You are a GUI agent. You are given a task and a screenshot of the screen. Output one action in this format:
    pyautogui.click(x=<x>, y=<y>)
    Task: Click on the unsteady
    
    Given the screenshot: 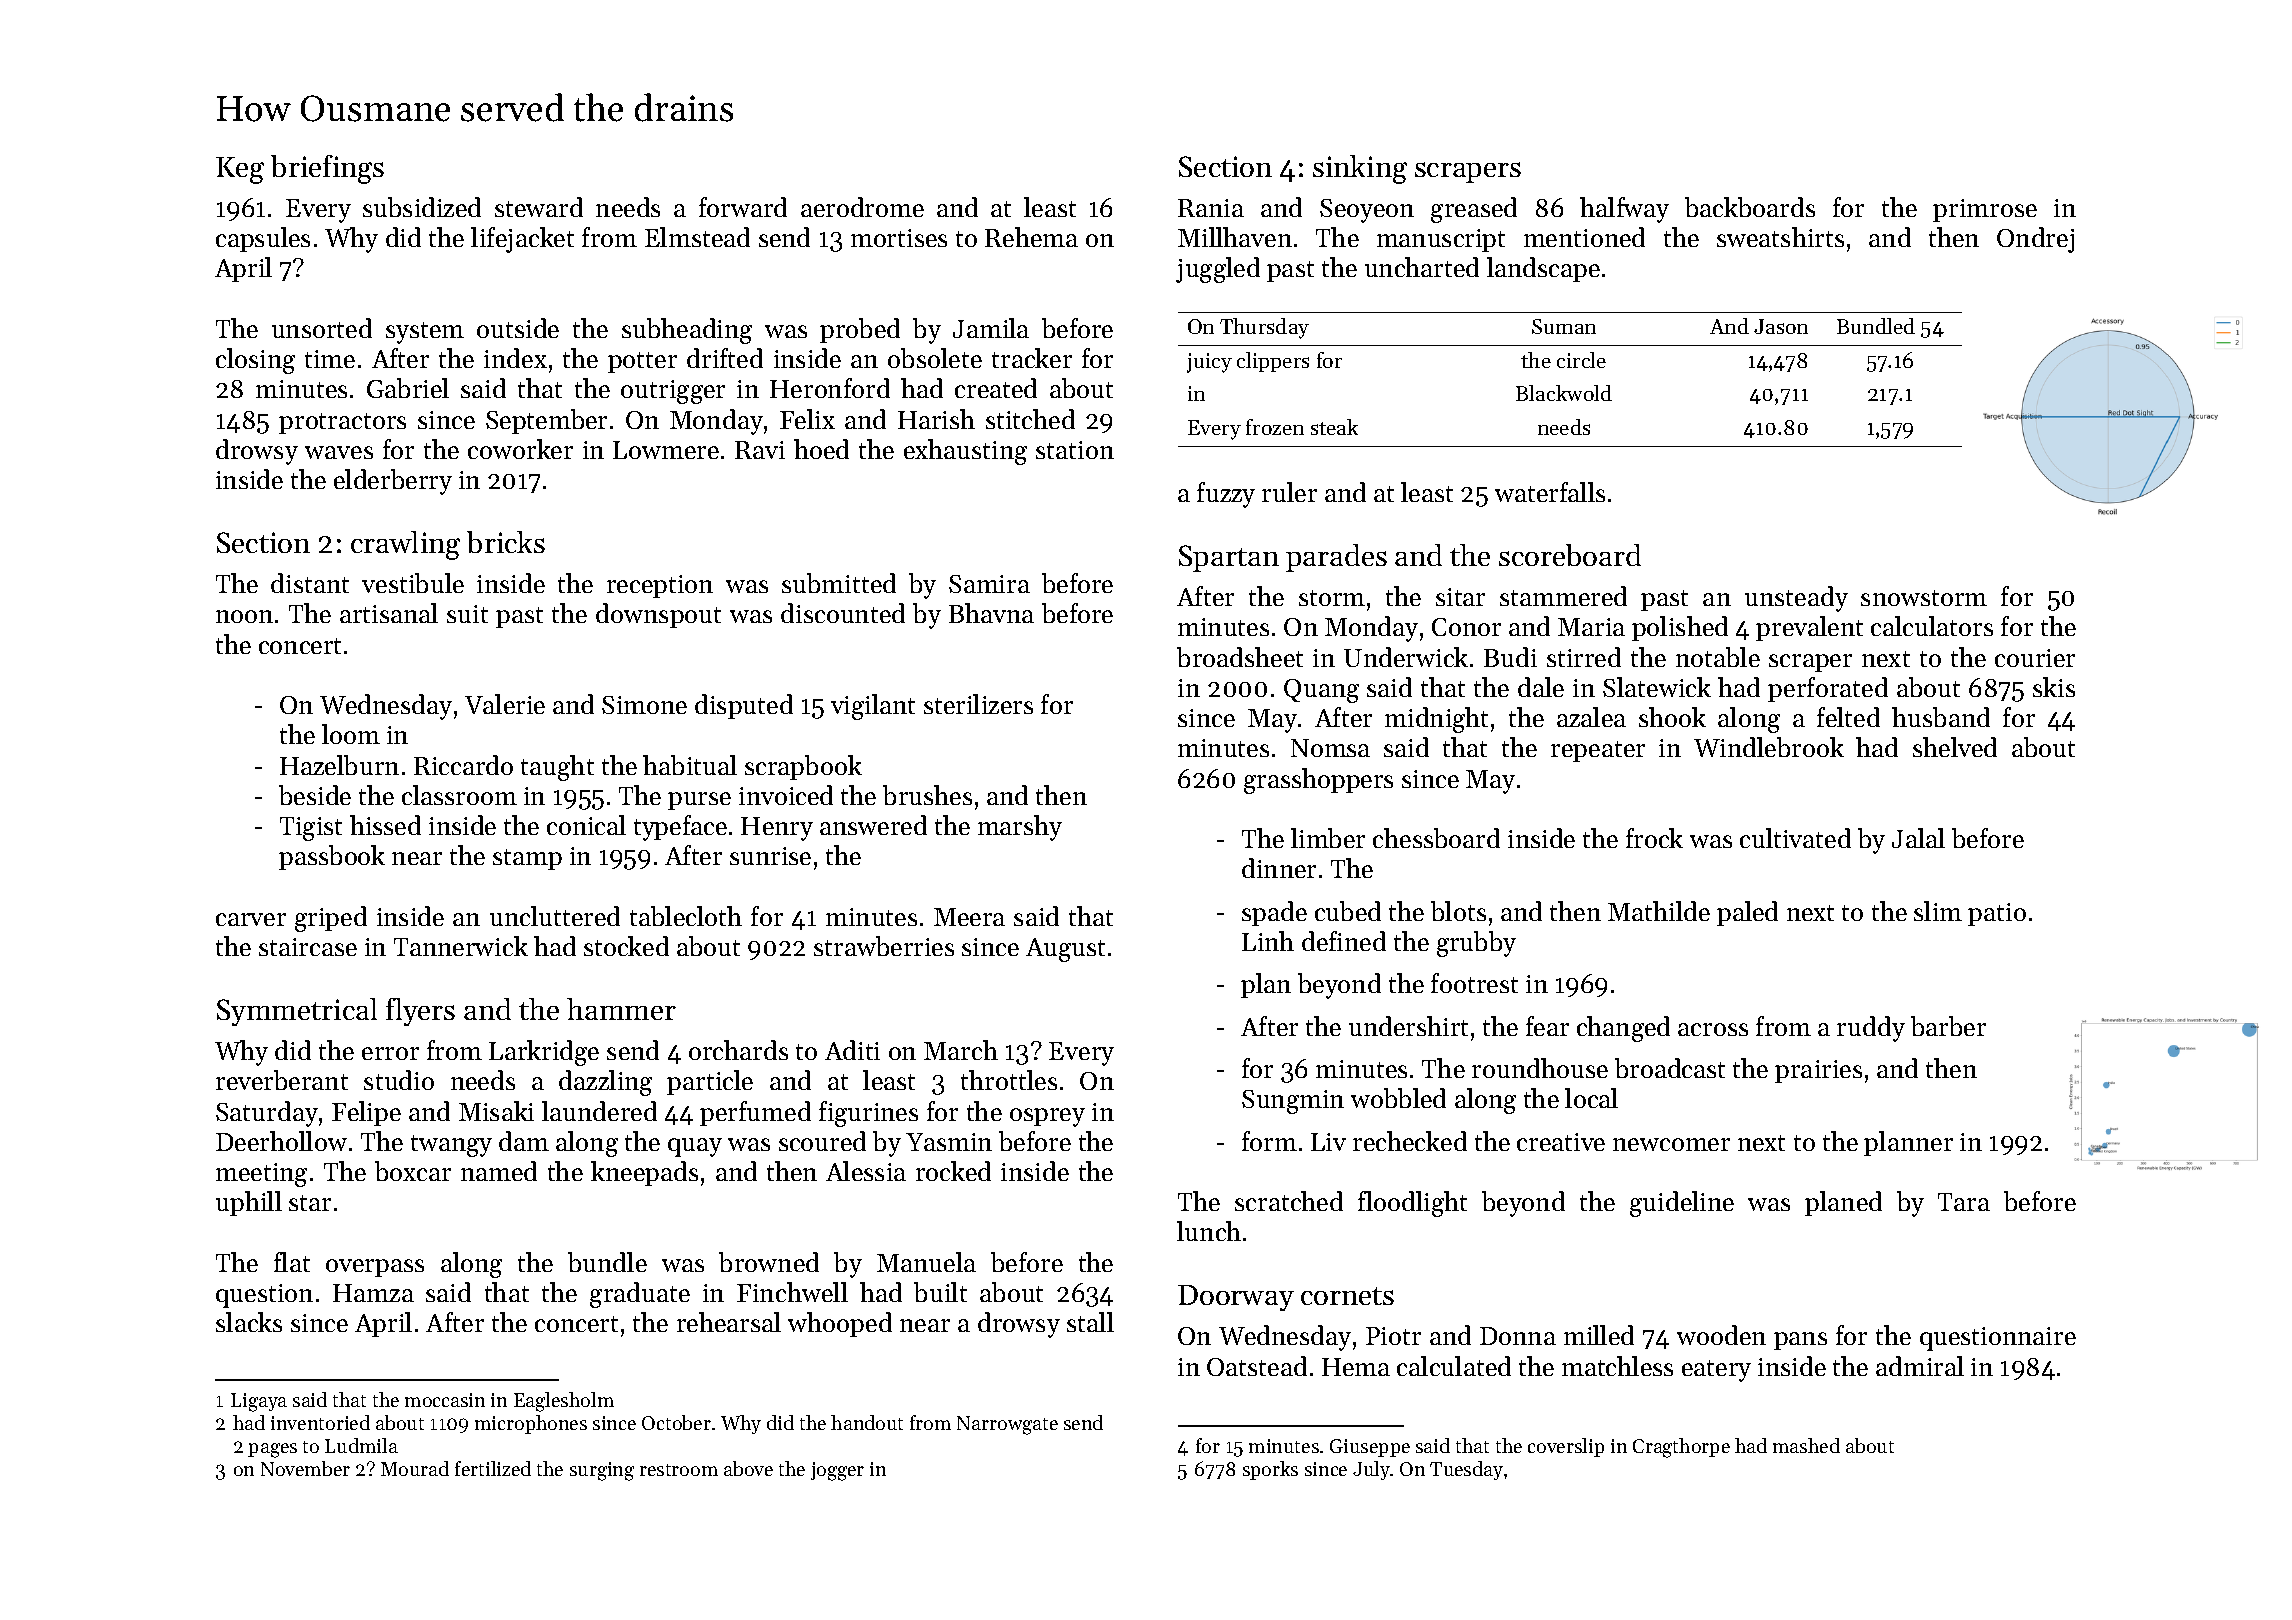 What is the action you would take?
    pyautogui.click(x=1796, y=599)
